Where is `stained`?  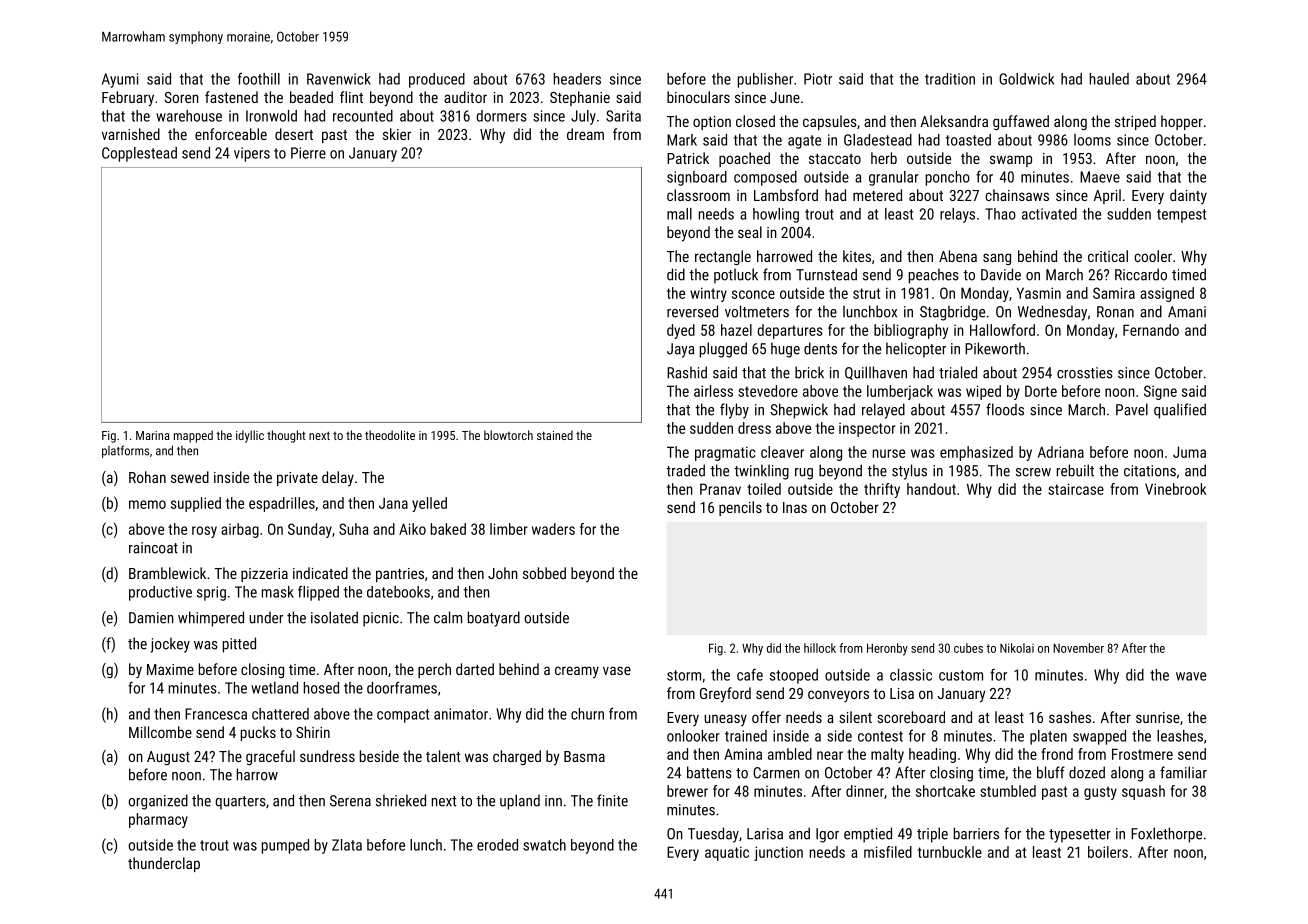
stained is located at coordinates (555, 435).
